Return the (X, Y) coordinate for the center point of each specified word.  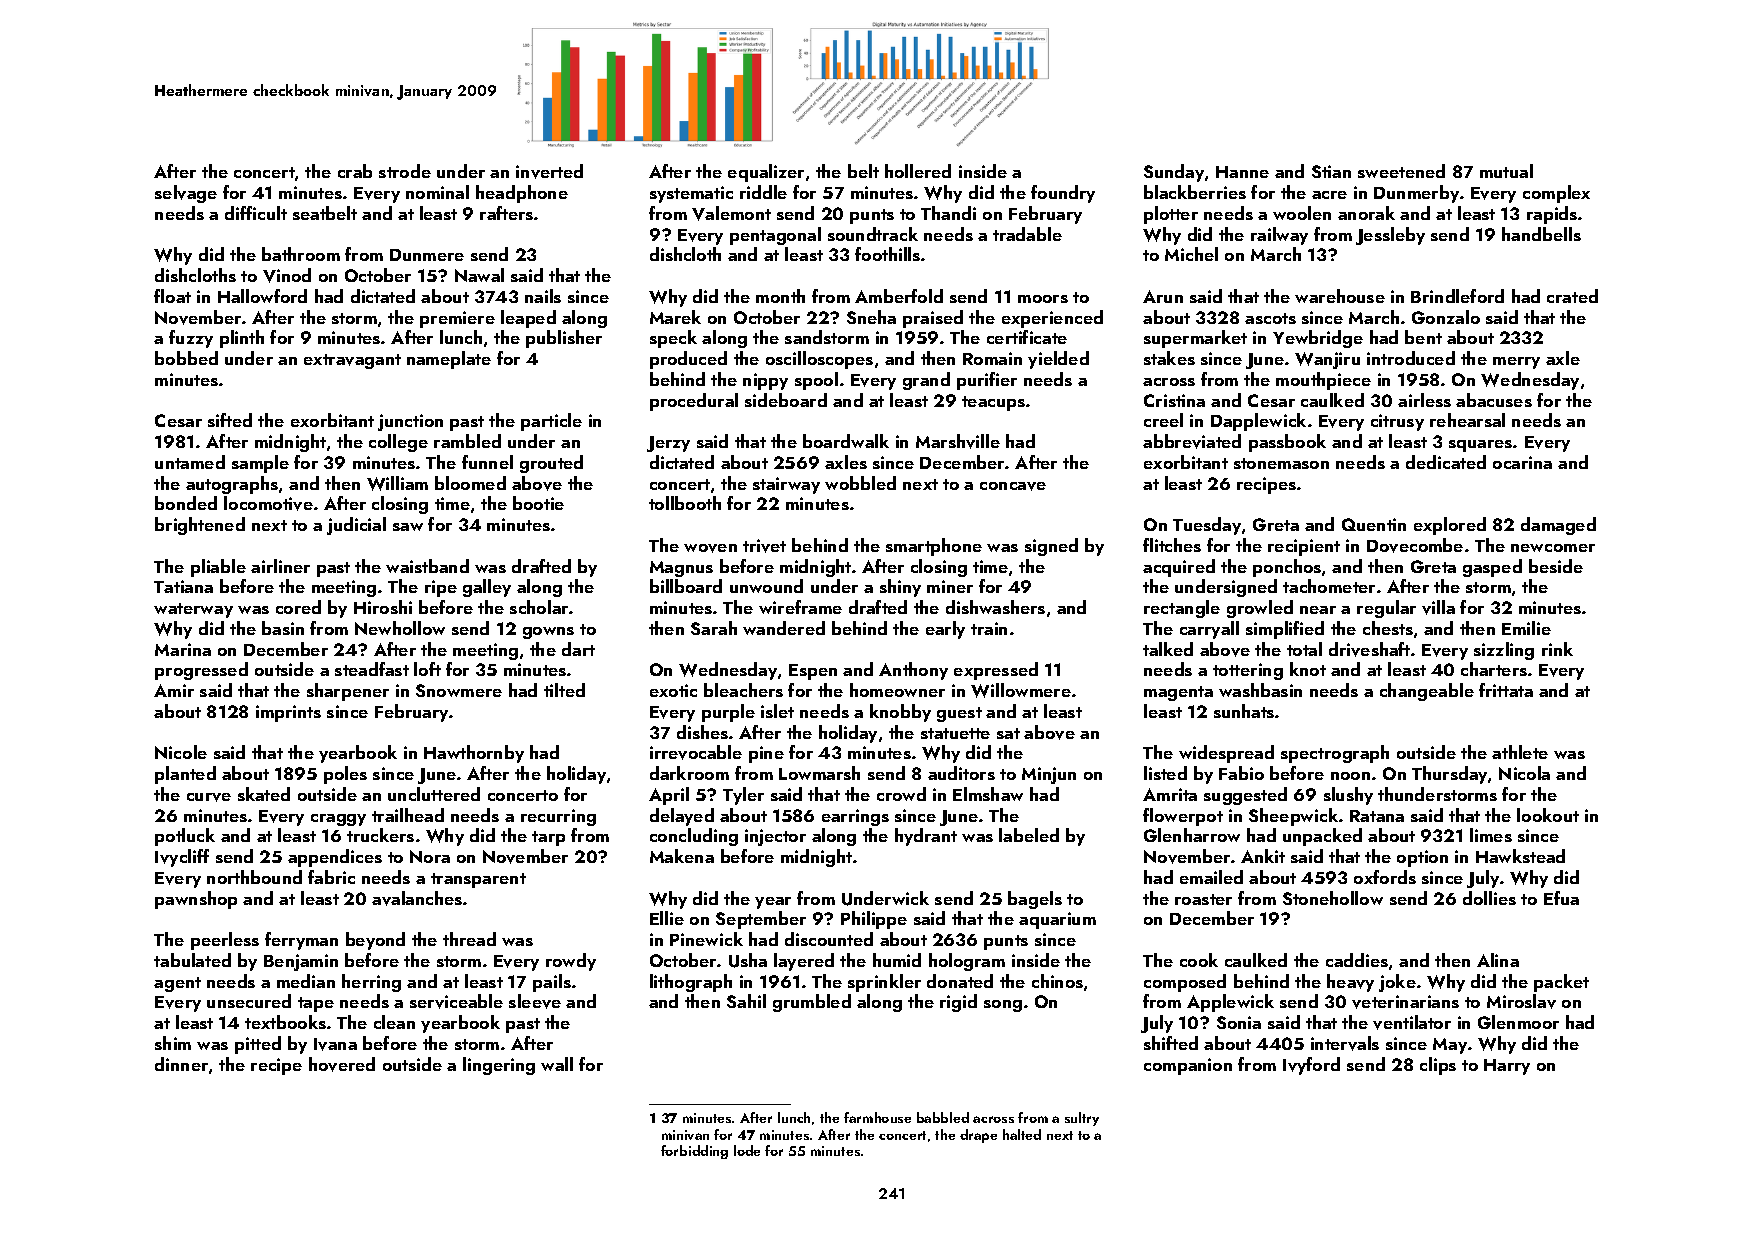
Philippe (874, 920)
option (1422, 858)
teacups (993, 403)
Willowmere (1021, 690)
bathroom (301, 254)
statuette (955, 733)
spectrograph (1335, 754)
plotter (1171, 215)
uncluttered (434, 794)
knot (1308, 669)
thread (469, 939)
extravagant (352, 361)
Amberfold (899, 296)
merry (1516, 363)
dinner (181, 1064)
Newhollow (400, 628)
